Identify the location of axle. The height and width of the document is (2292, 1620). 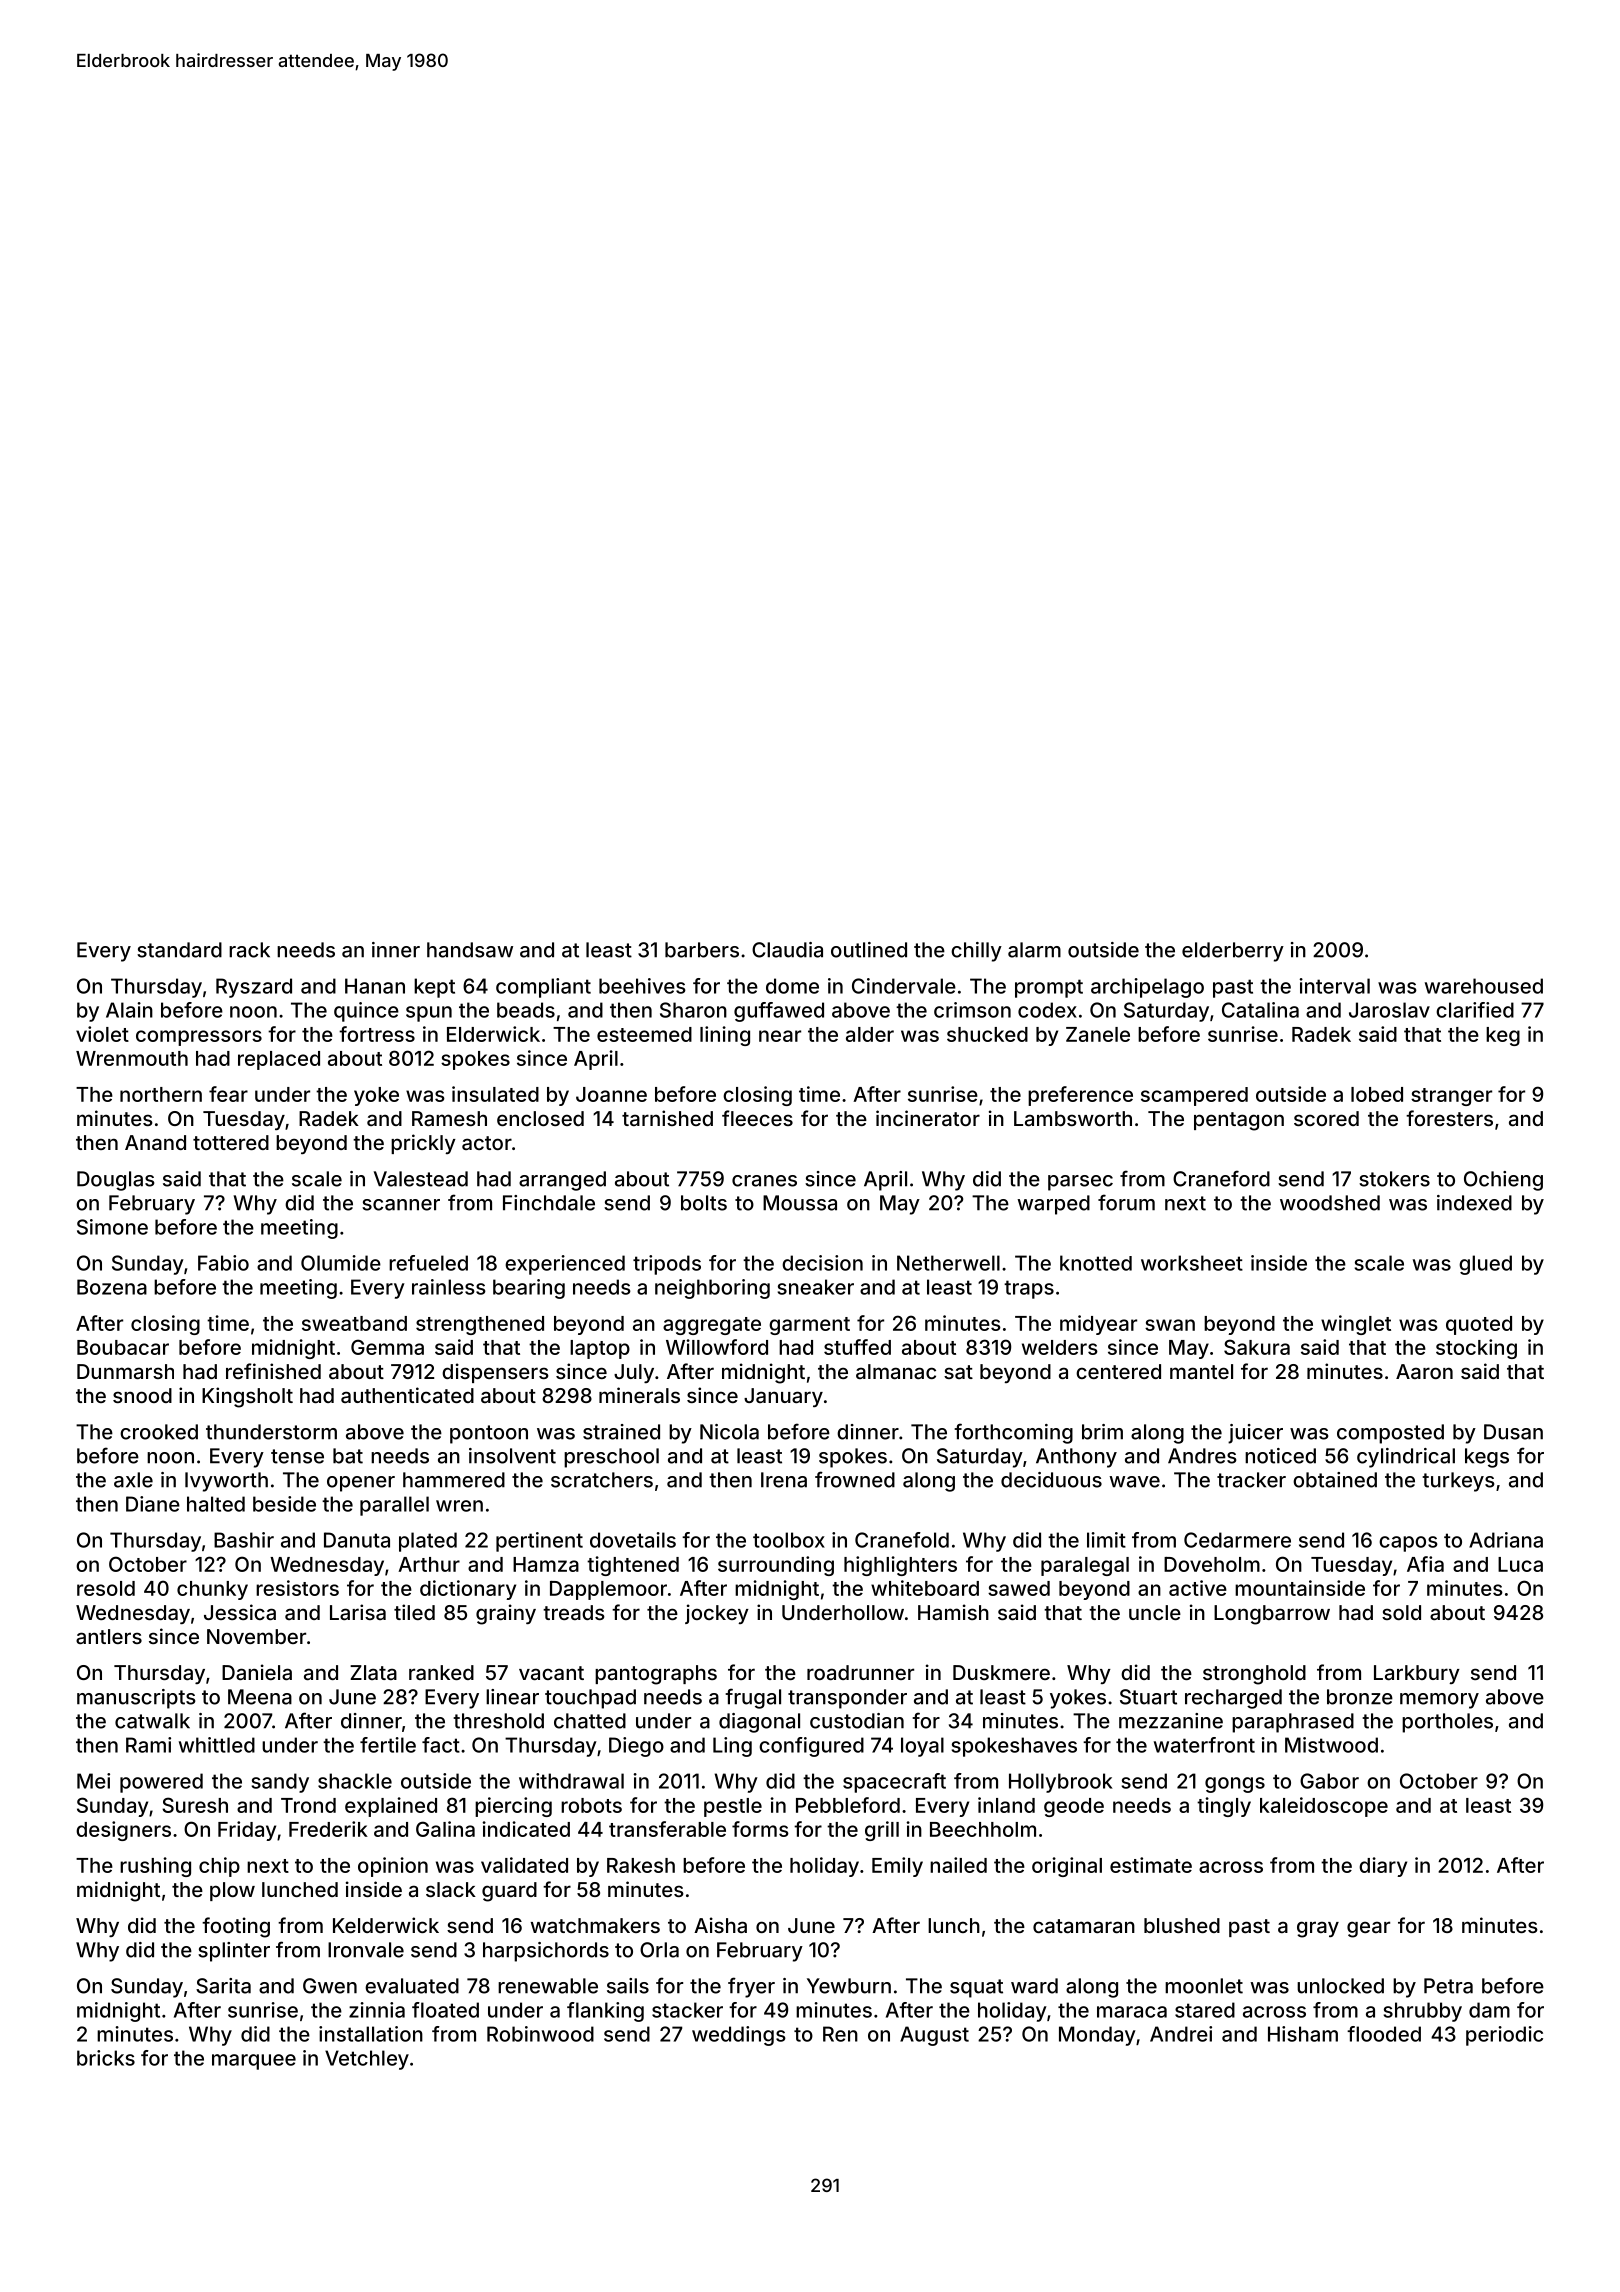
(133, 1480).
